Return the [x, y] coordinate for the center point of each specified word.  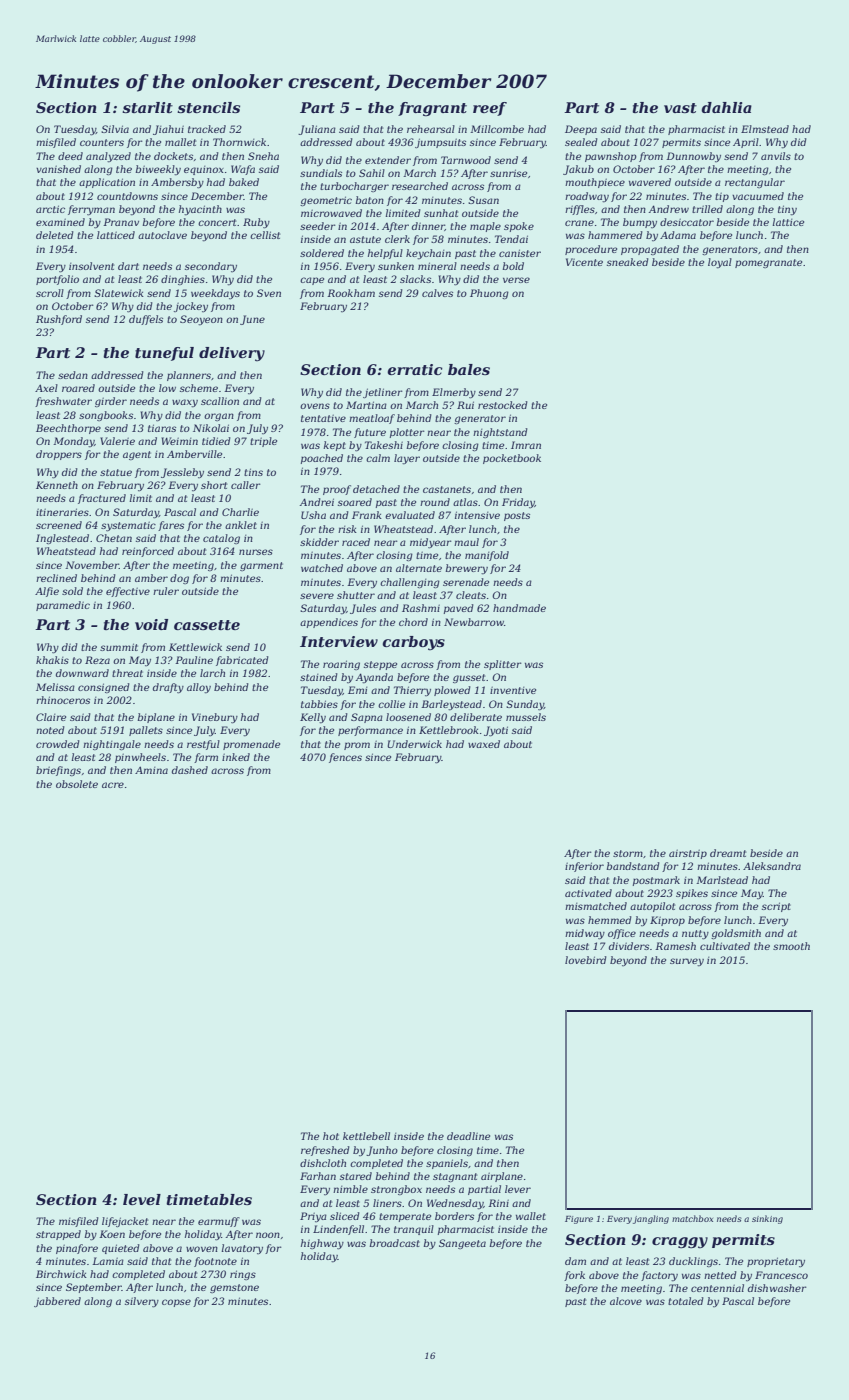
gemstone [234, 1288]
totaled [685, 1301]
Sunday [525, 705]
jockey [191, 307]
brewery [467, 569]
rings [243, 1275]
